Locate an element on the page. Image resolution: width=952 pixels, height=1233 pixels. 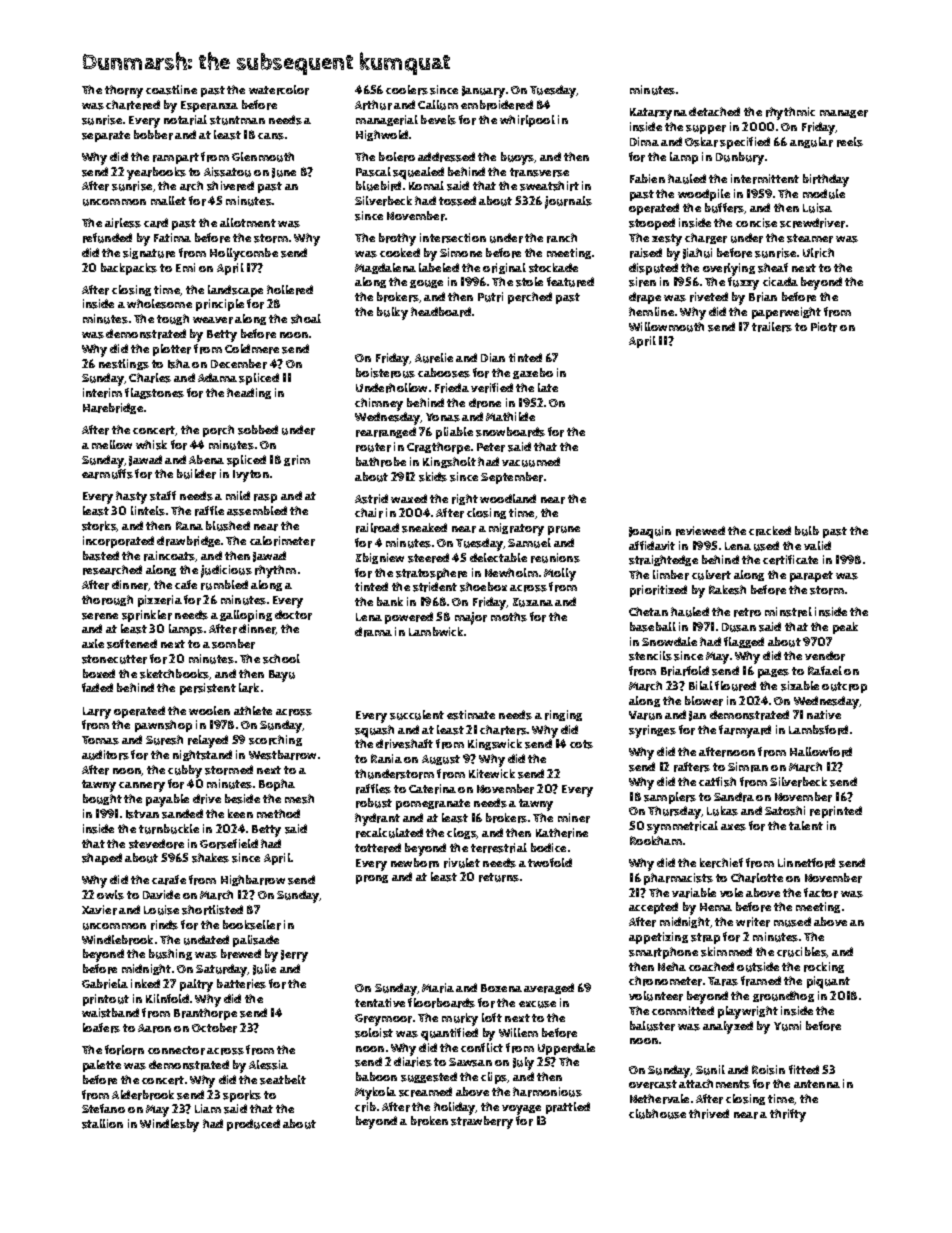
reviewed is located at coordinates (700, 531).
